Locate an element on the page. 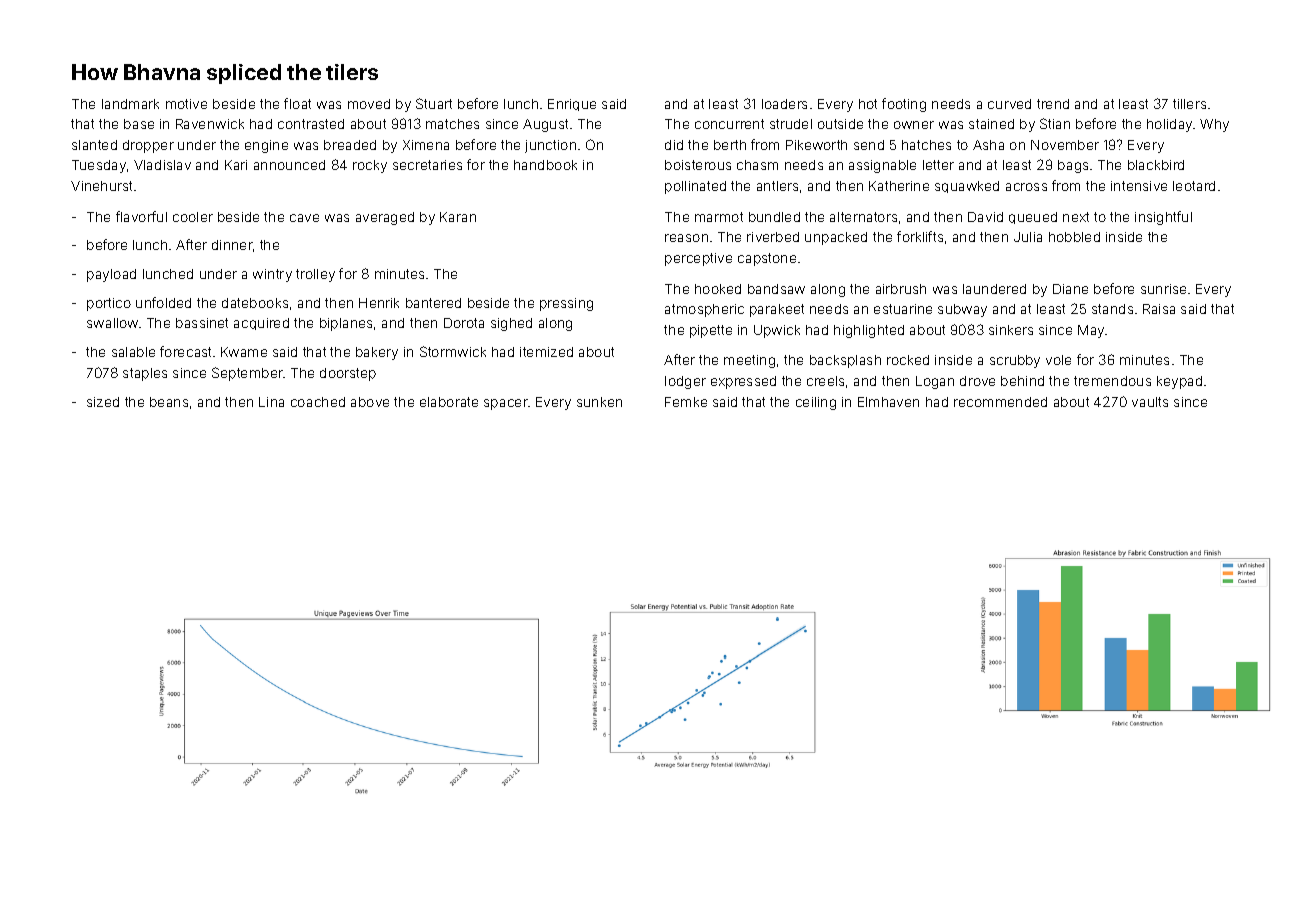 The image size is (1308, 924). slanted is located at coordinates (94, 145).
